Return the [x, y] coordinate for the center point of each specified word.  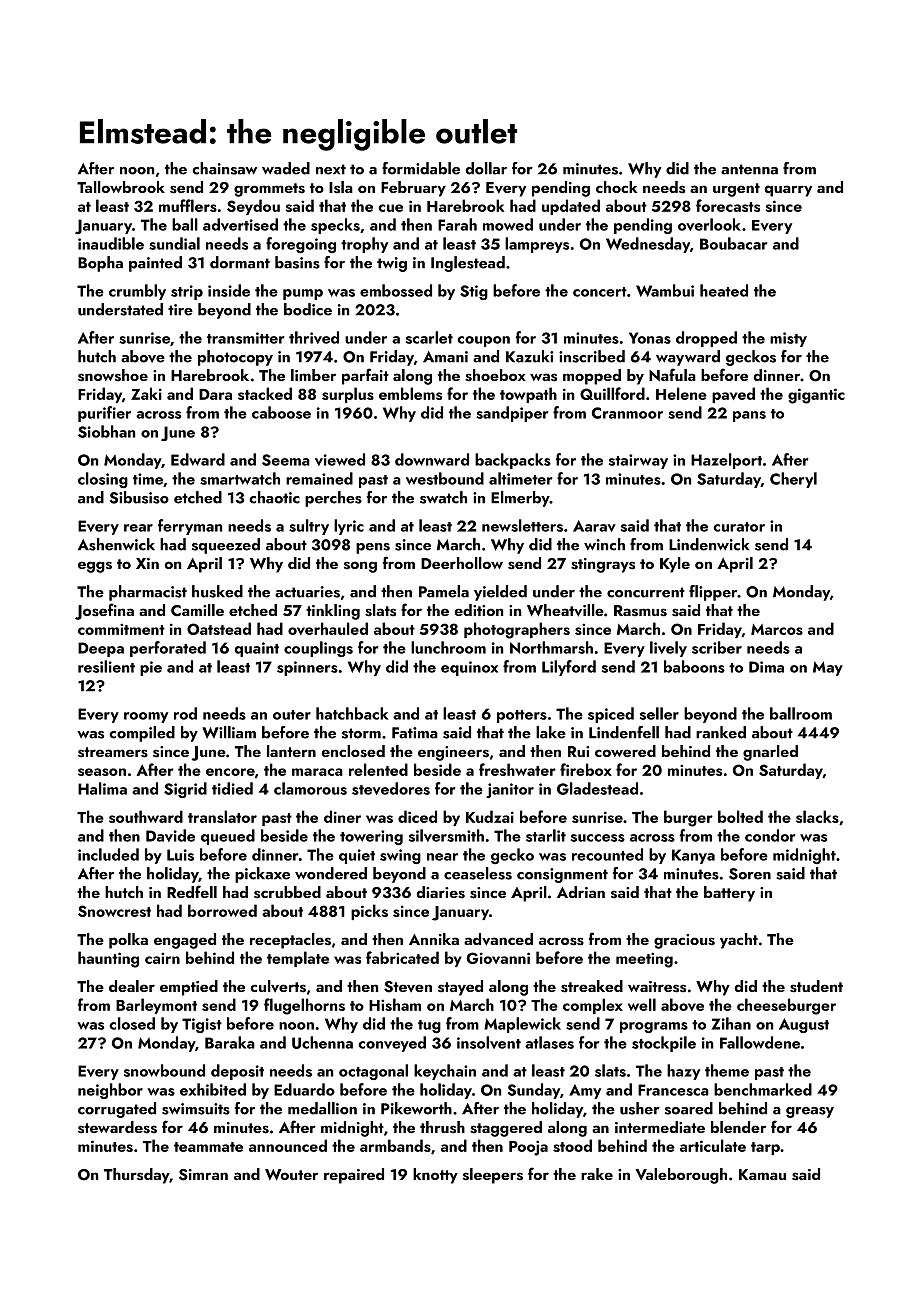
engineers [453, 753]
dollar [486, 168]
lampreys [537, 245]
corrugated [117, 1110]
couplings [318, 649]
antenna [749, 169]
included [108, 854]
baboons [694, 666]
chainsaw [224, 168]
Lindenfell [624, 732]
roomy [146, 717]
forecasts [728, 205]
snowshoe [113, 375]
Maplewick [522, 1025]
